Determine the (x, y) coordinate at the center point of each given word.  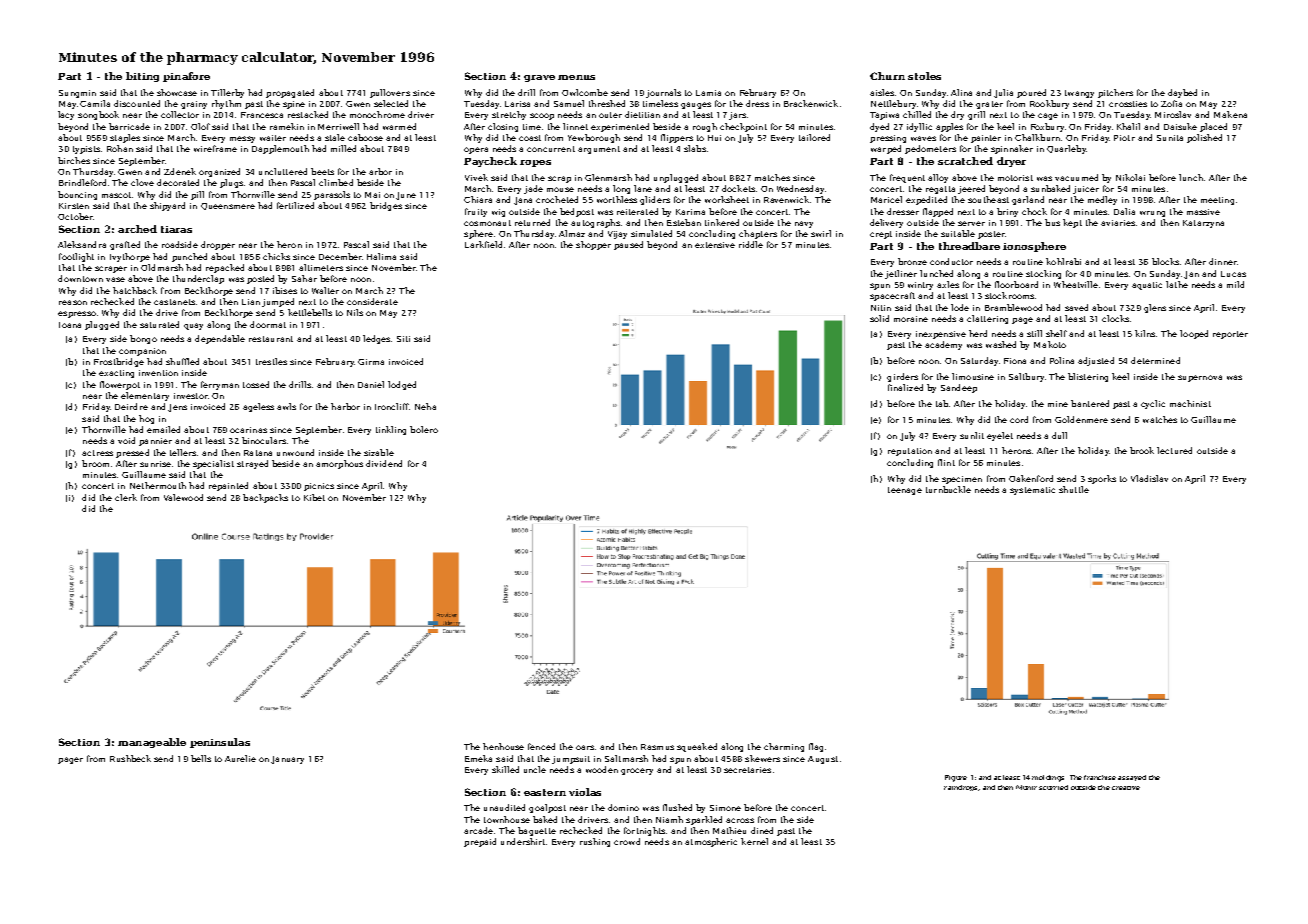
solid (879, 318)
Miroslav (1173, 114)
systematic (1032, 491)
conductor (951, 261)
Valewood (183, 497)
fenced (541, 746)
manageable (152, 743)
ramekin (287, 126)
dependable (220, 339)
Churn (887, 76)
